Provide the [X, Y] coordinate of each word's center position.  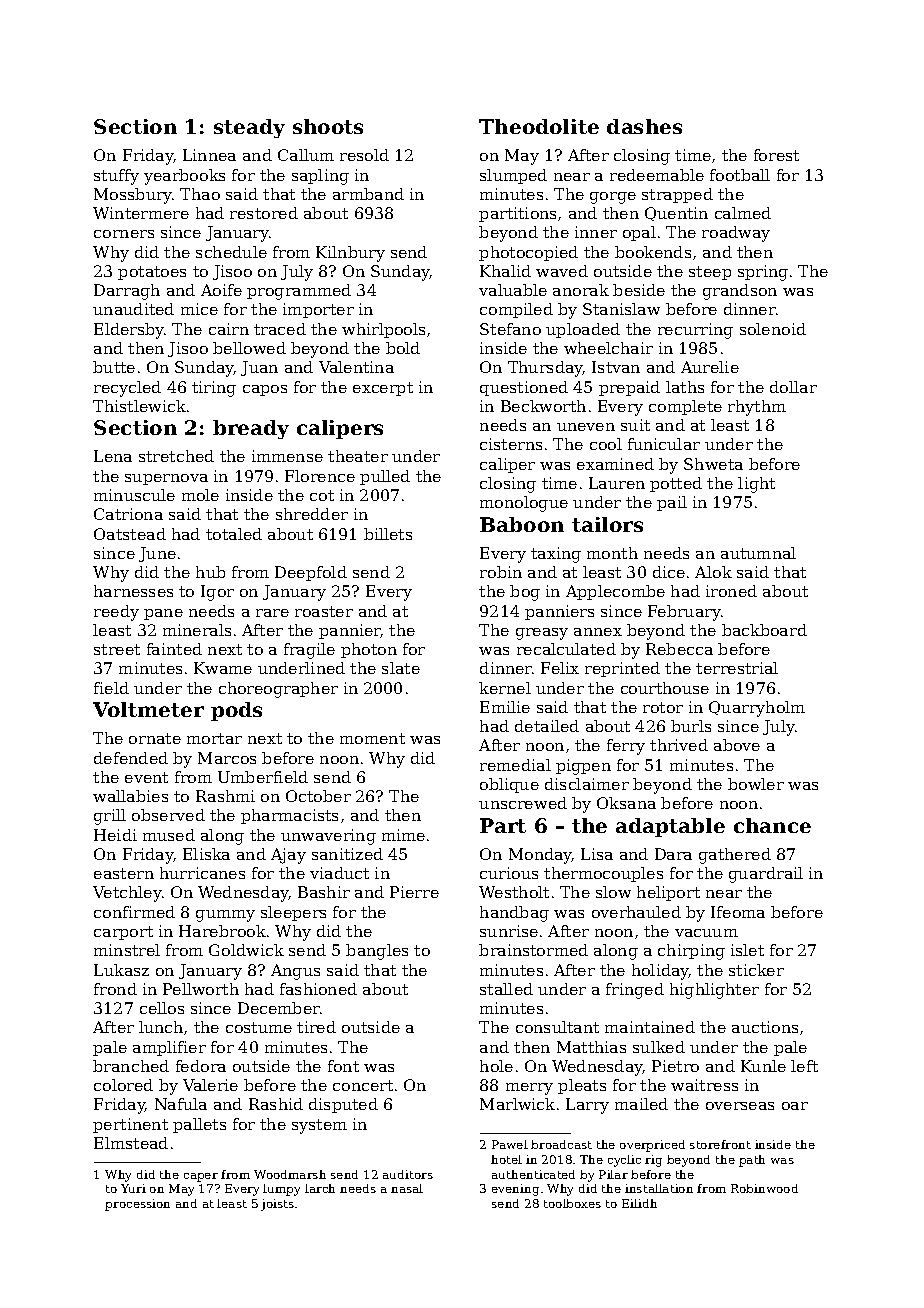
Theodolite [539, 126]
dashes [644, 126]
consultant [557, 1027]
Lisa [597, 854]
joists [277, 1205]
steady [249, 128]
